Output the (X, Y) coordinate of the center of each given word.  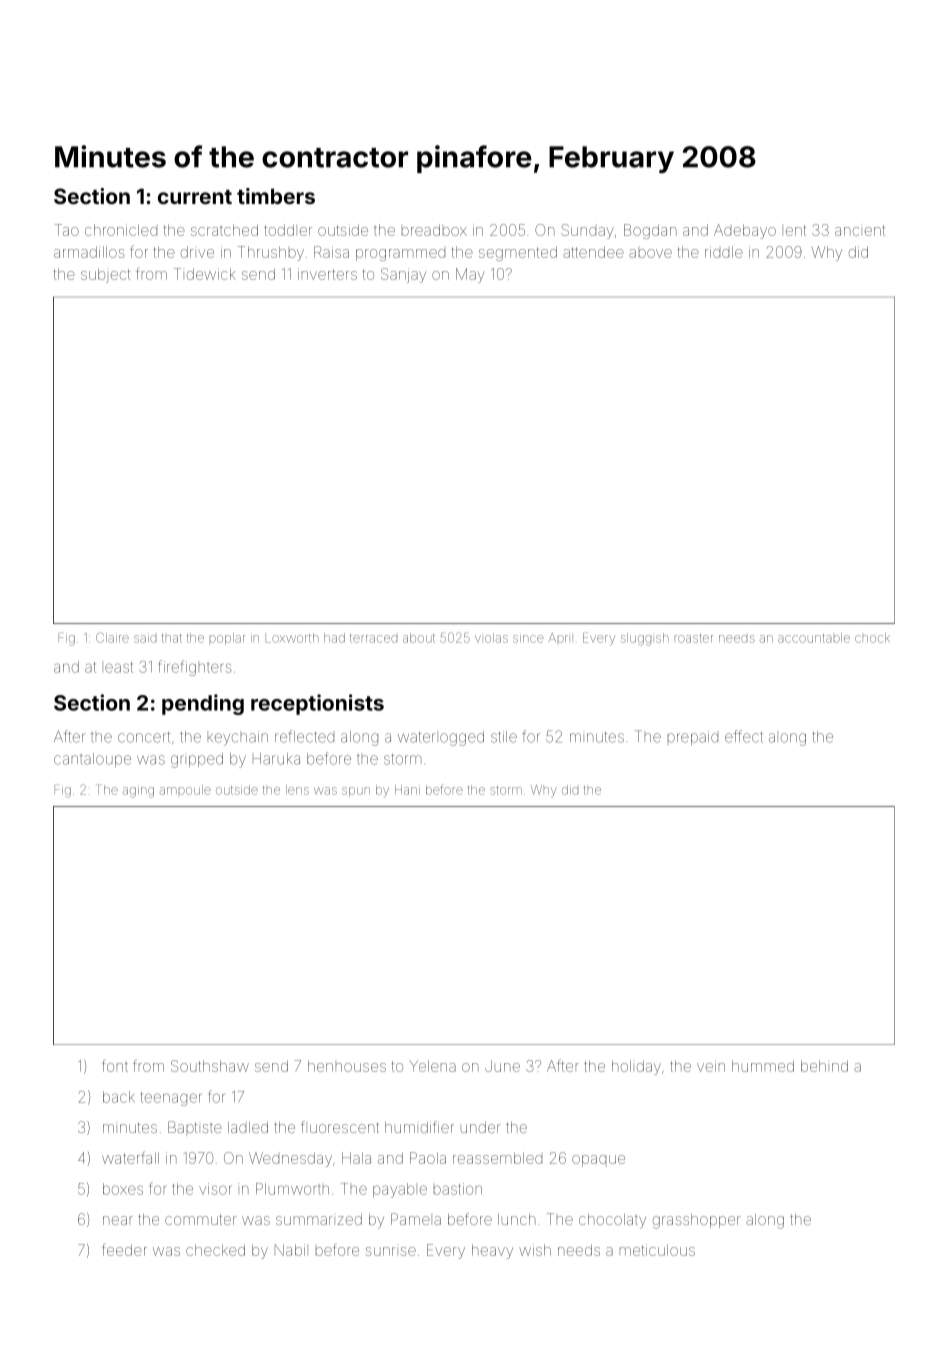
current (195, 197)
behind (824, 1066)
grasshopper (697, 1221)
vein (711, 1066)
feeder (124, 1249)
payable (400, 1190)
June (502, 1066)
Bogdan (650, 231)
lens (297, 790)
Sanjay (403, 275)
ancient (860, 230)
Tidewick (205, 274)
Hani (407, 790)
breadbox (434, 230)
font (115, 1065)
